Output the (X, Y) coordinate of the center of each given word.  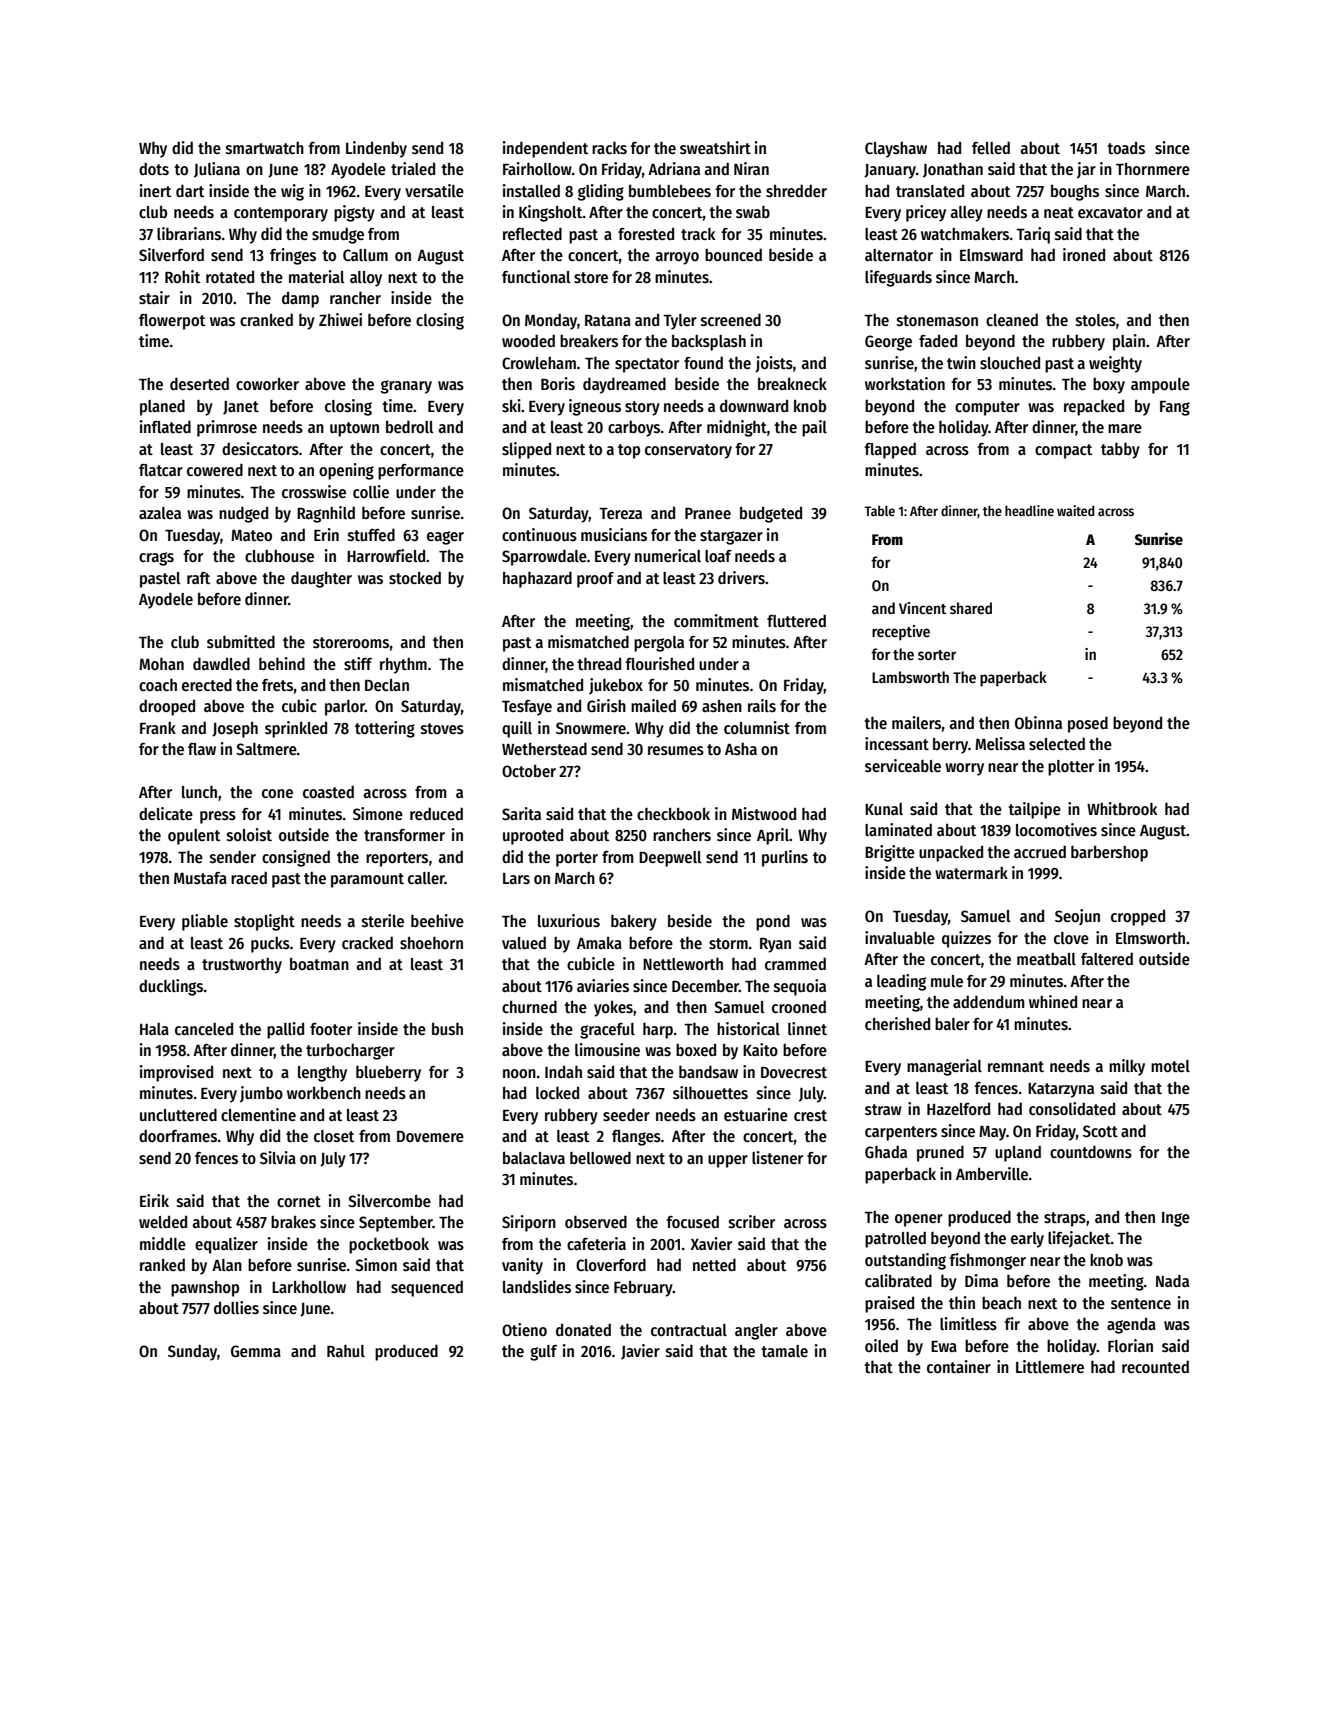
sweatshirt (715, 147)
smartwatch (265, 148)
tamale (784, 1351)
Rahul (346, 1350)
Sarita (521, 813)
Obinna (1038, 722)
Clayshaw (896, 150)
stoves (442, 728)
